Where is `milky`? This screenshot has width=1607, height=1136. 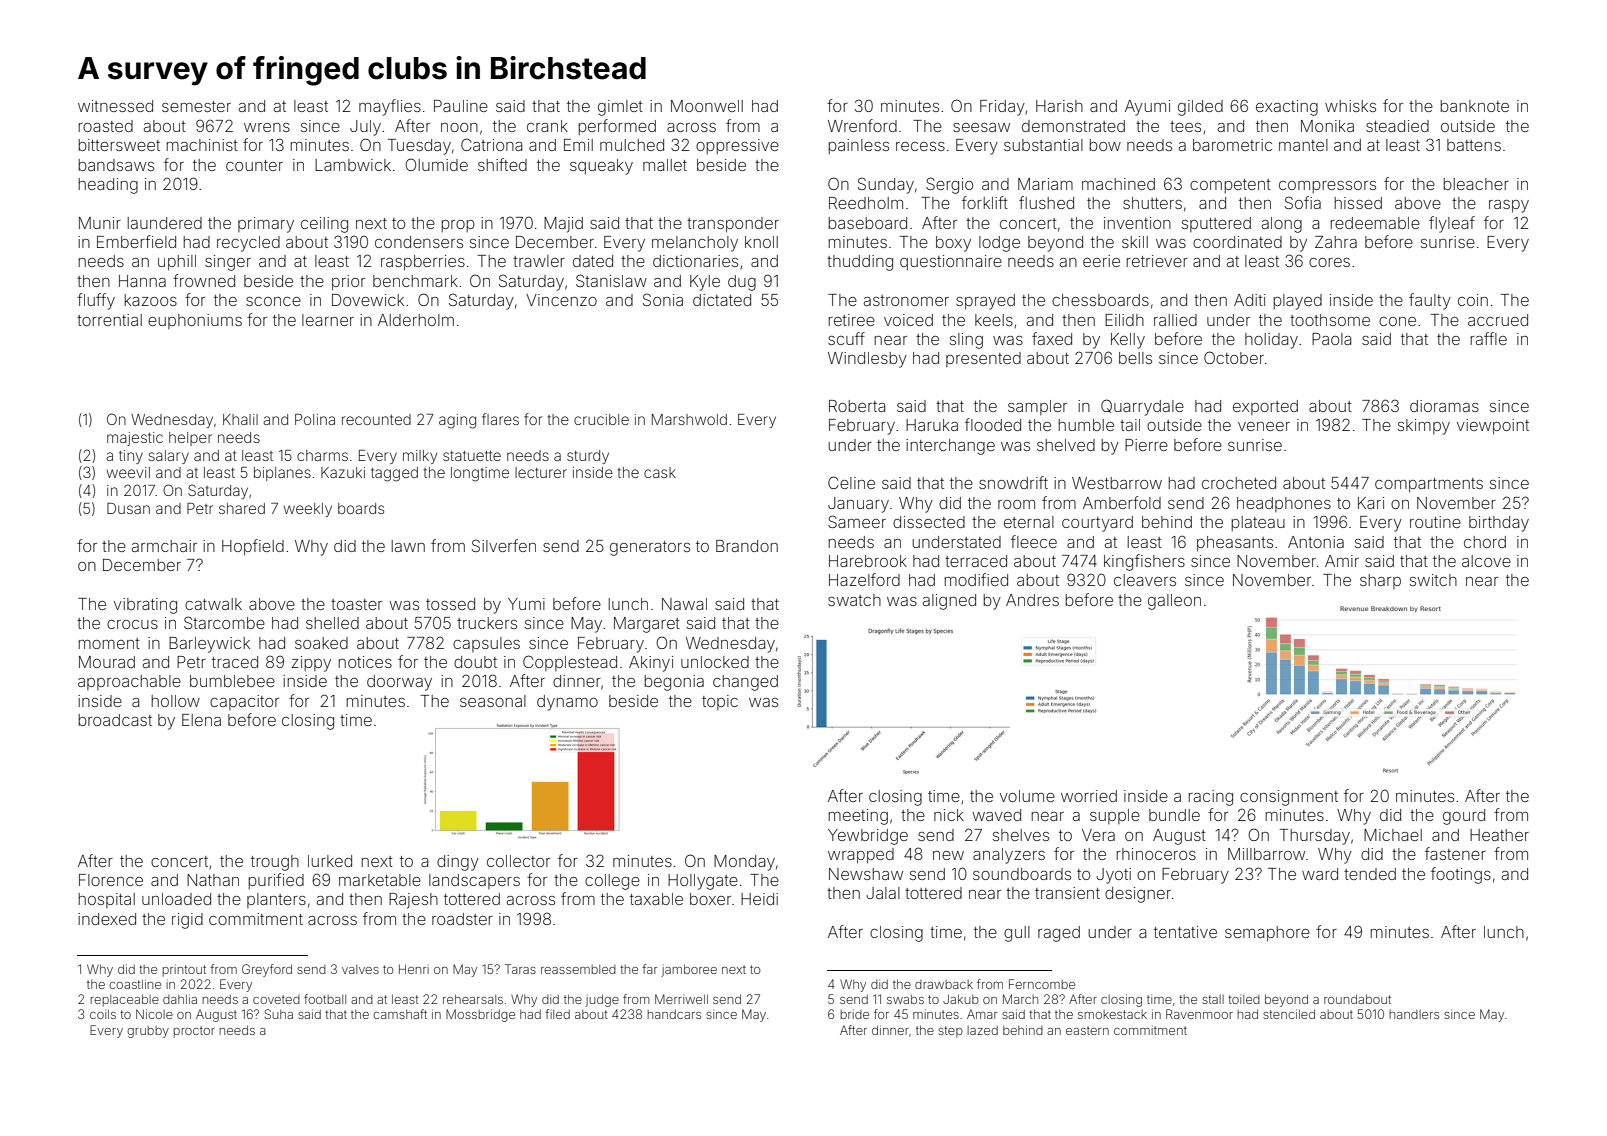
milky is located at coordinates (420, 457).
